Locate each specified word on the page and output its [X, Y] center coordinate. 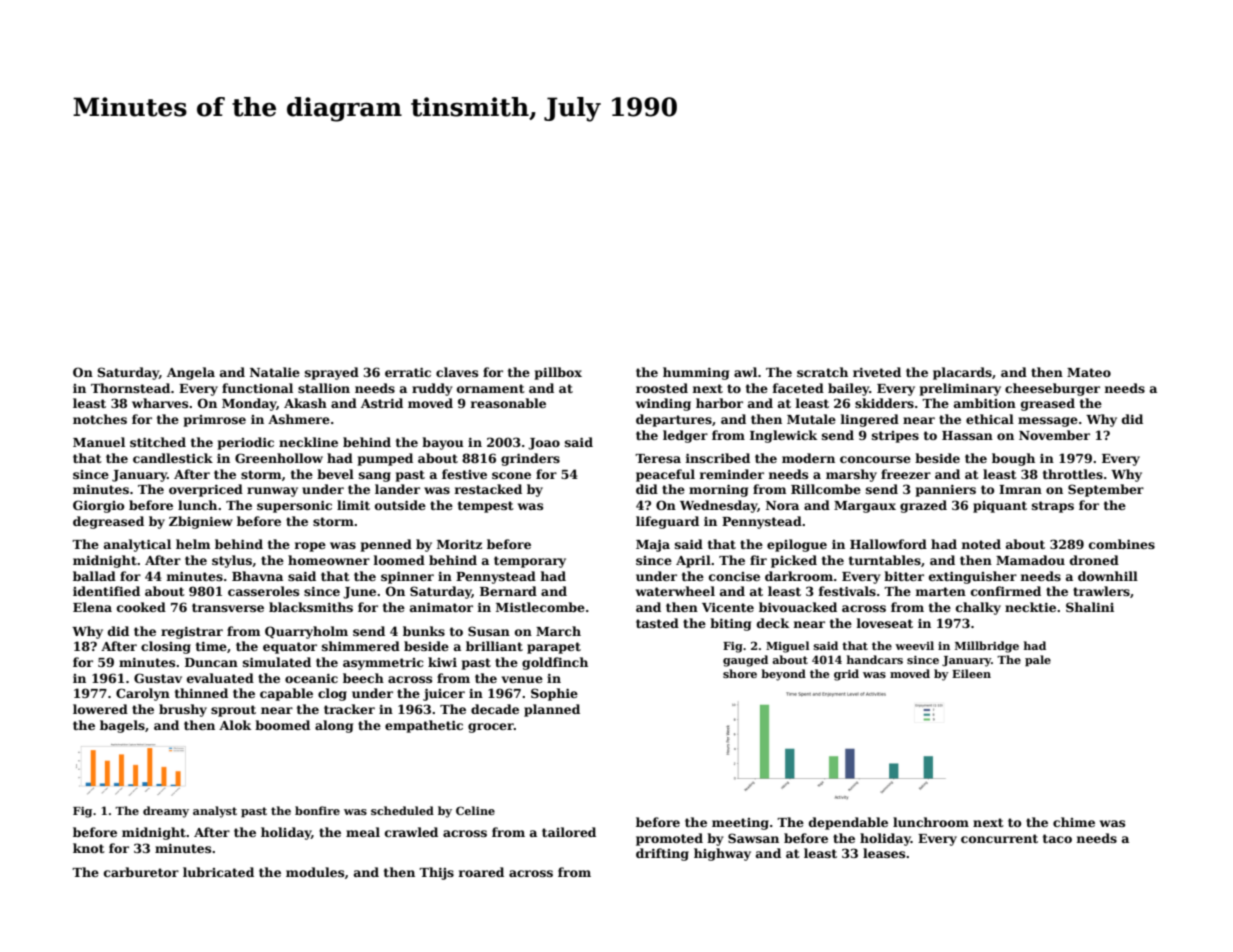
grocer [491, 728]
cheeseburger [1052, 389]
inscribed [717, 458]
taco [1057, 838]
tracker [349, 709]
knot [89, 848]
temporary [530, 562]
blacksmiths [311, 607]
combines [1122, 544]
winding [663, 404]
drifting [662, 854]
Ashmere [299, 419]
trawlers [1101, 591]
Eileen [971, 673]
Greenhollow [279, 458]
